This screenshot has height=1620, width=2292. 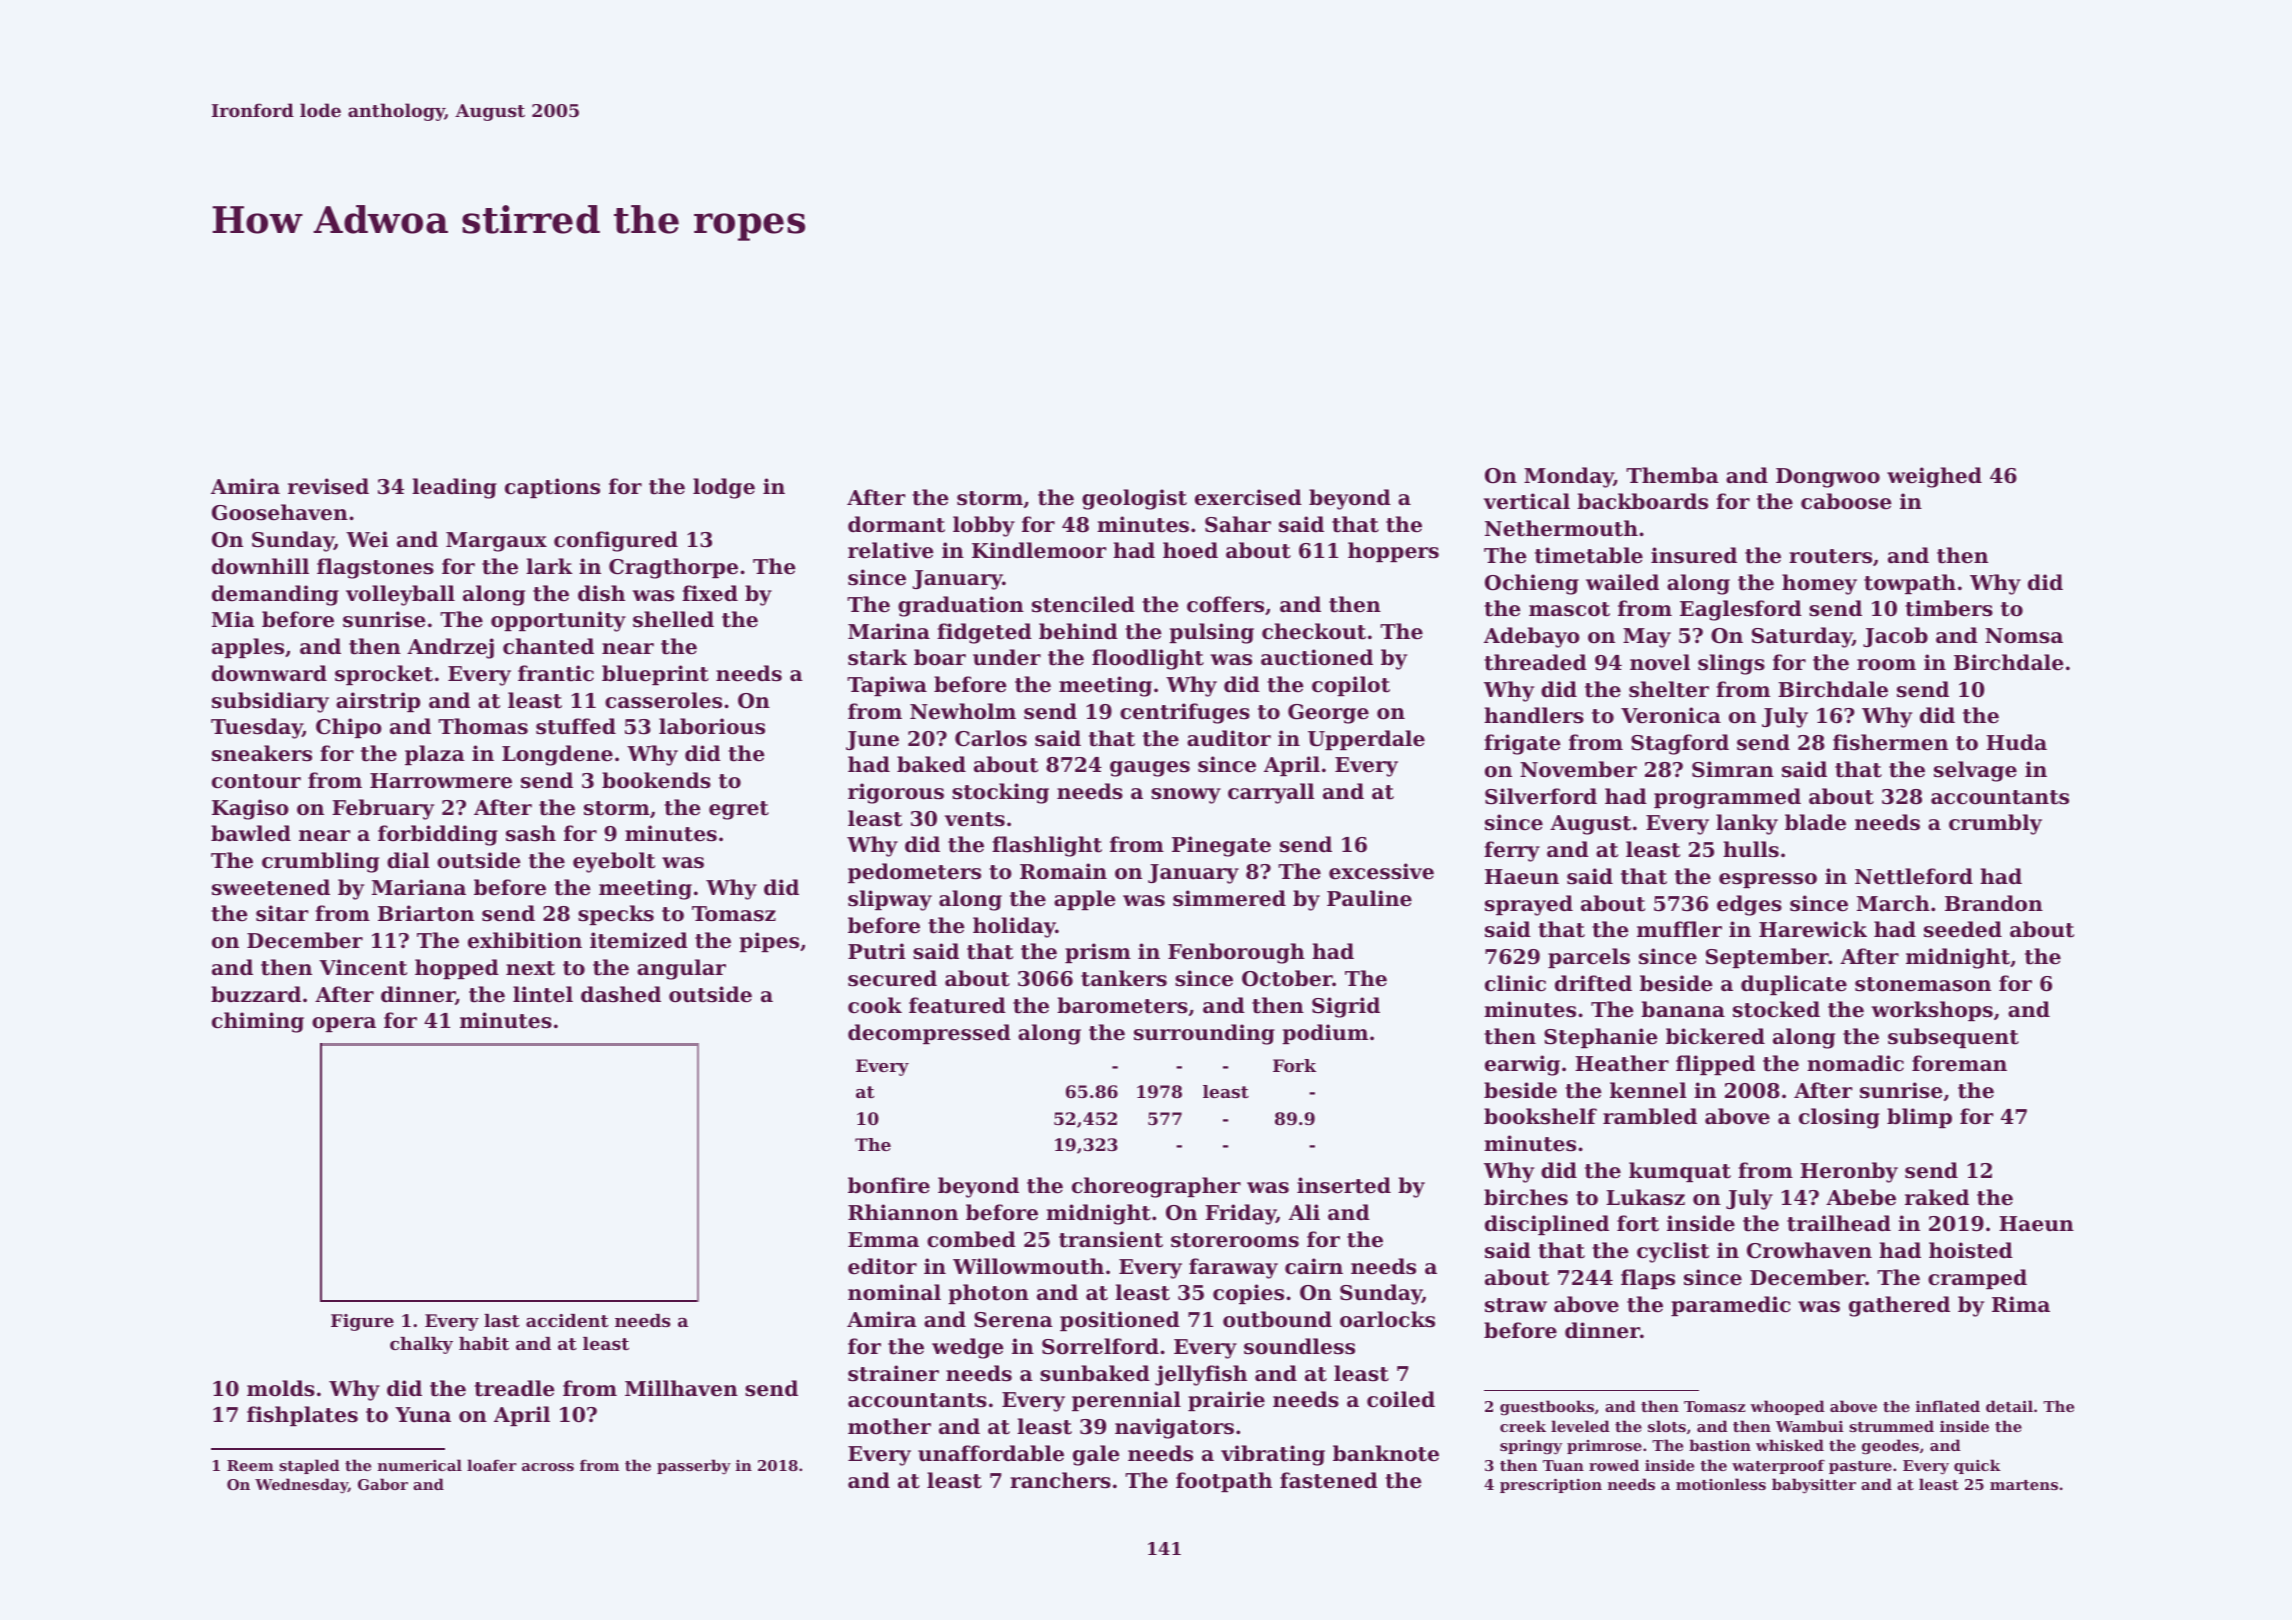 What do you see at coordinates (1934, 477) in the screenshot?
I see `weighed` at bounding box center [1934, 477].
